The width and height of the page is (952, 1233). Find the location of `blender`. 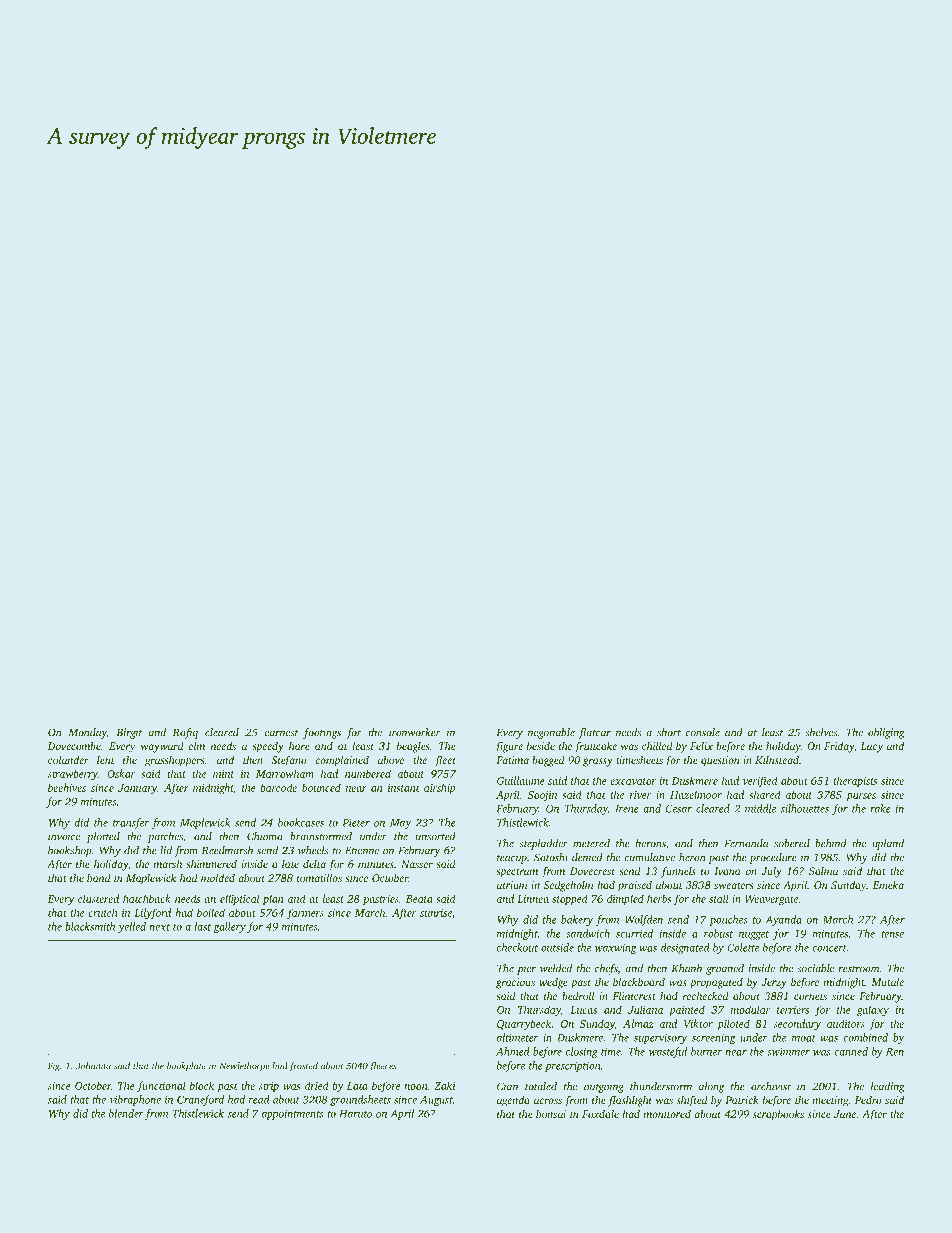

blender is located at coordinates (126, 1113).
